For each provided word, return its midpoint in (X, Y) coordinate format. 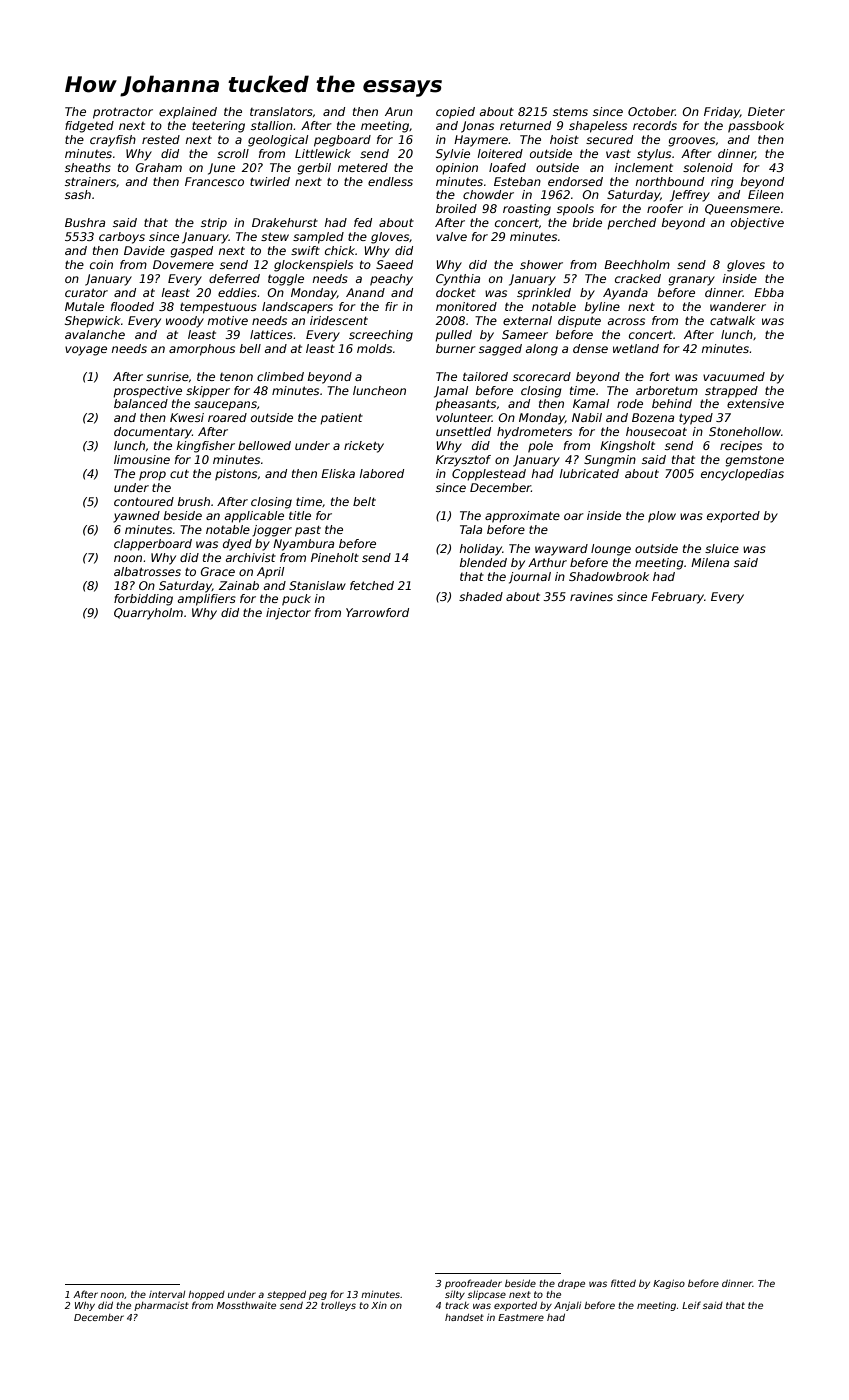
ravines (591, 596)
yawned (136, 517)
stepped (286, 1295)
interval (167, 1294)
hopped (206, 1295)
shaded (481, 596)
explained (188, 113)
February (677, 598)
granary (691, 281)
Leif (691, 1305)
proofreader (473, 1284)
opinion (457, 169)
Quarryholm (148, 614)
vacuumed (734, 376)
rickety (364, 447)
